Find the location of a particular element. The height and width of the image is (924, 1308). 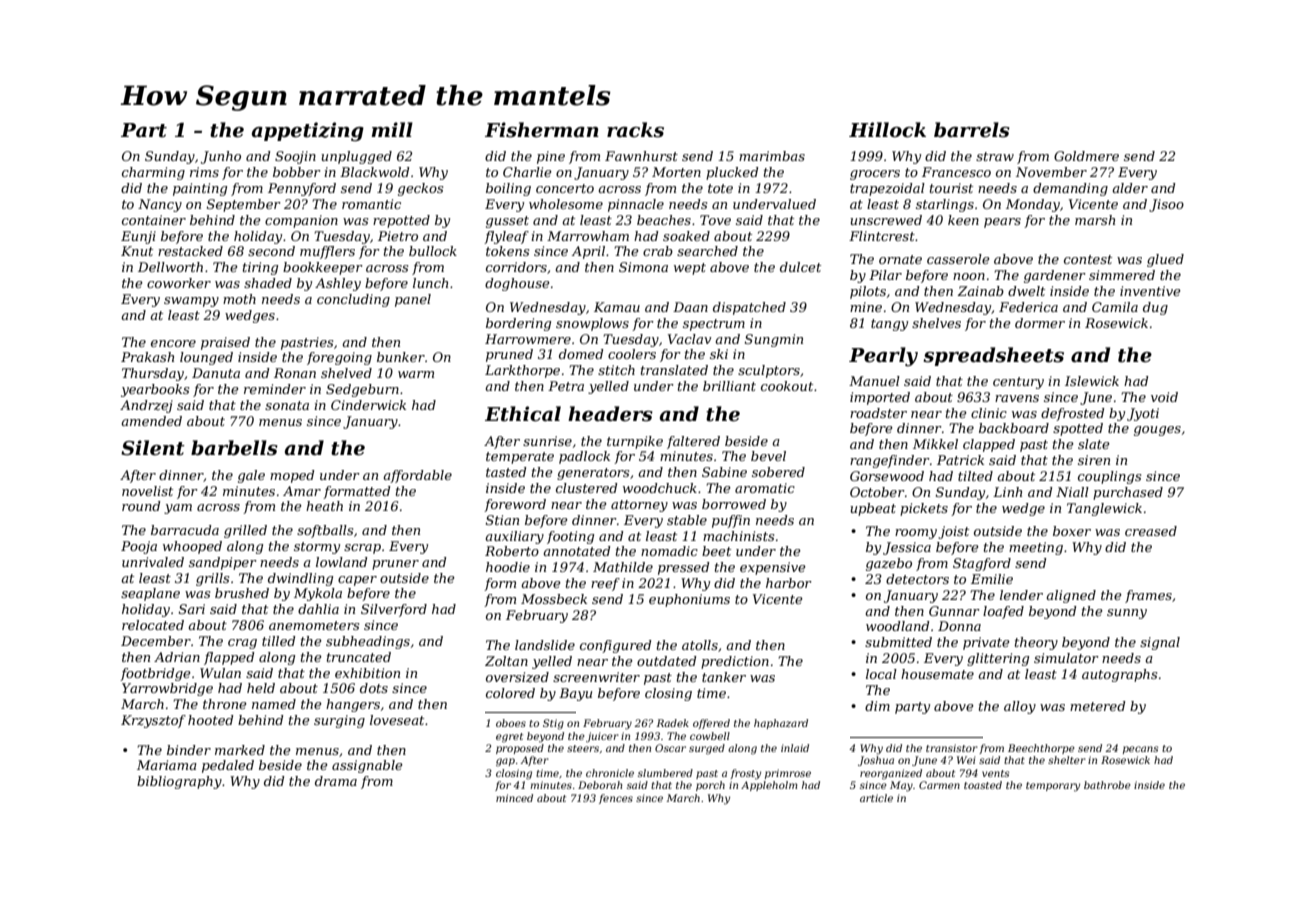

boiling is located at coordinates (508, 189).
